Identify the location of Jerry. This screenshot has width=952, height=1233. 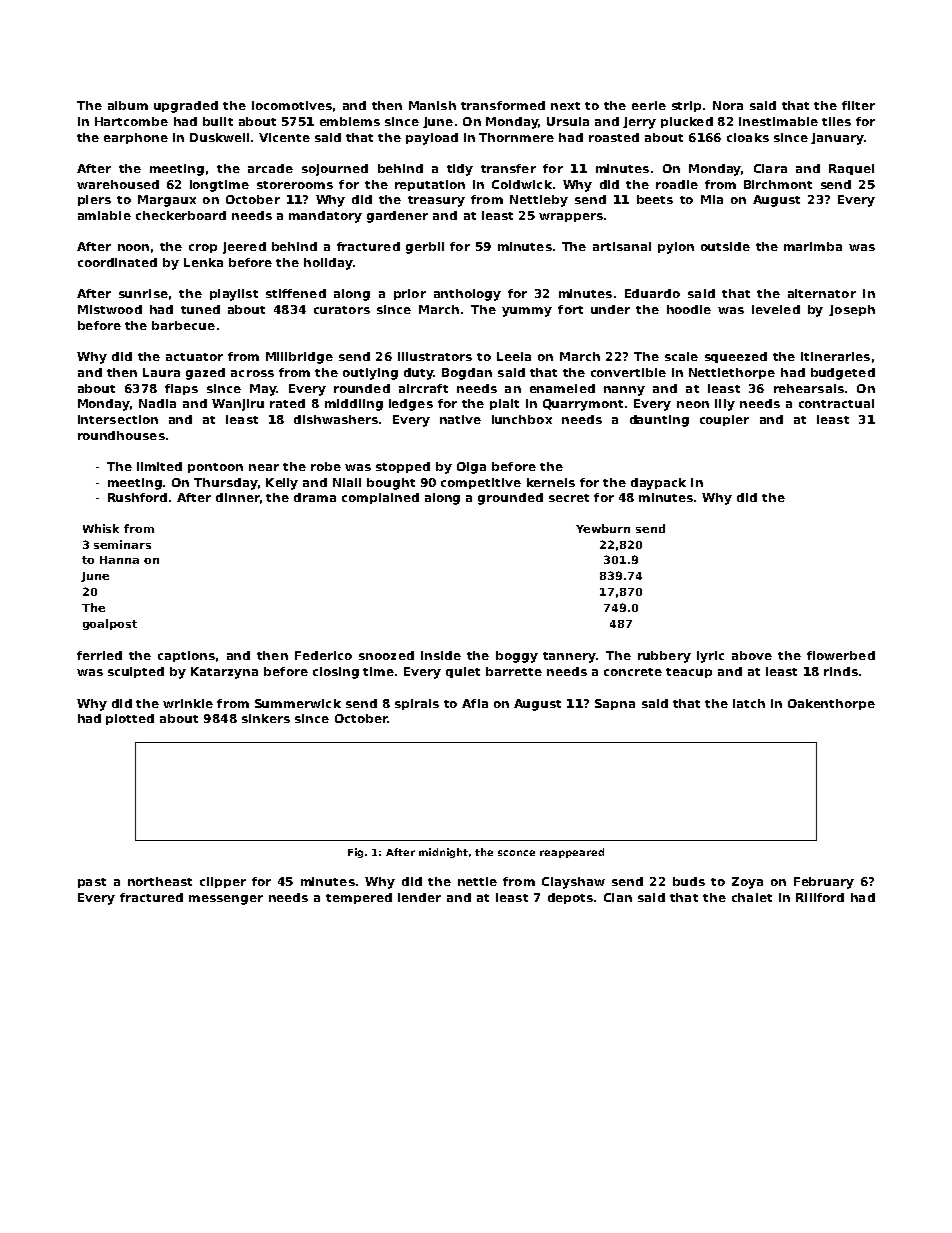
(639, 123).
